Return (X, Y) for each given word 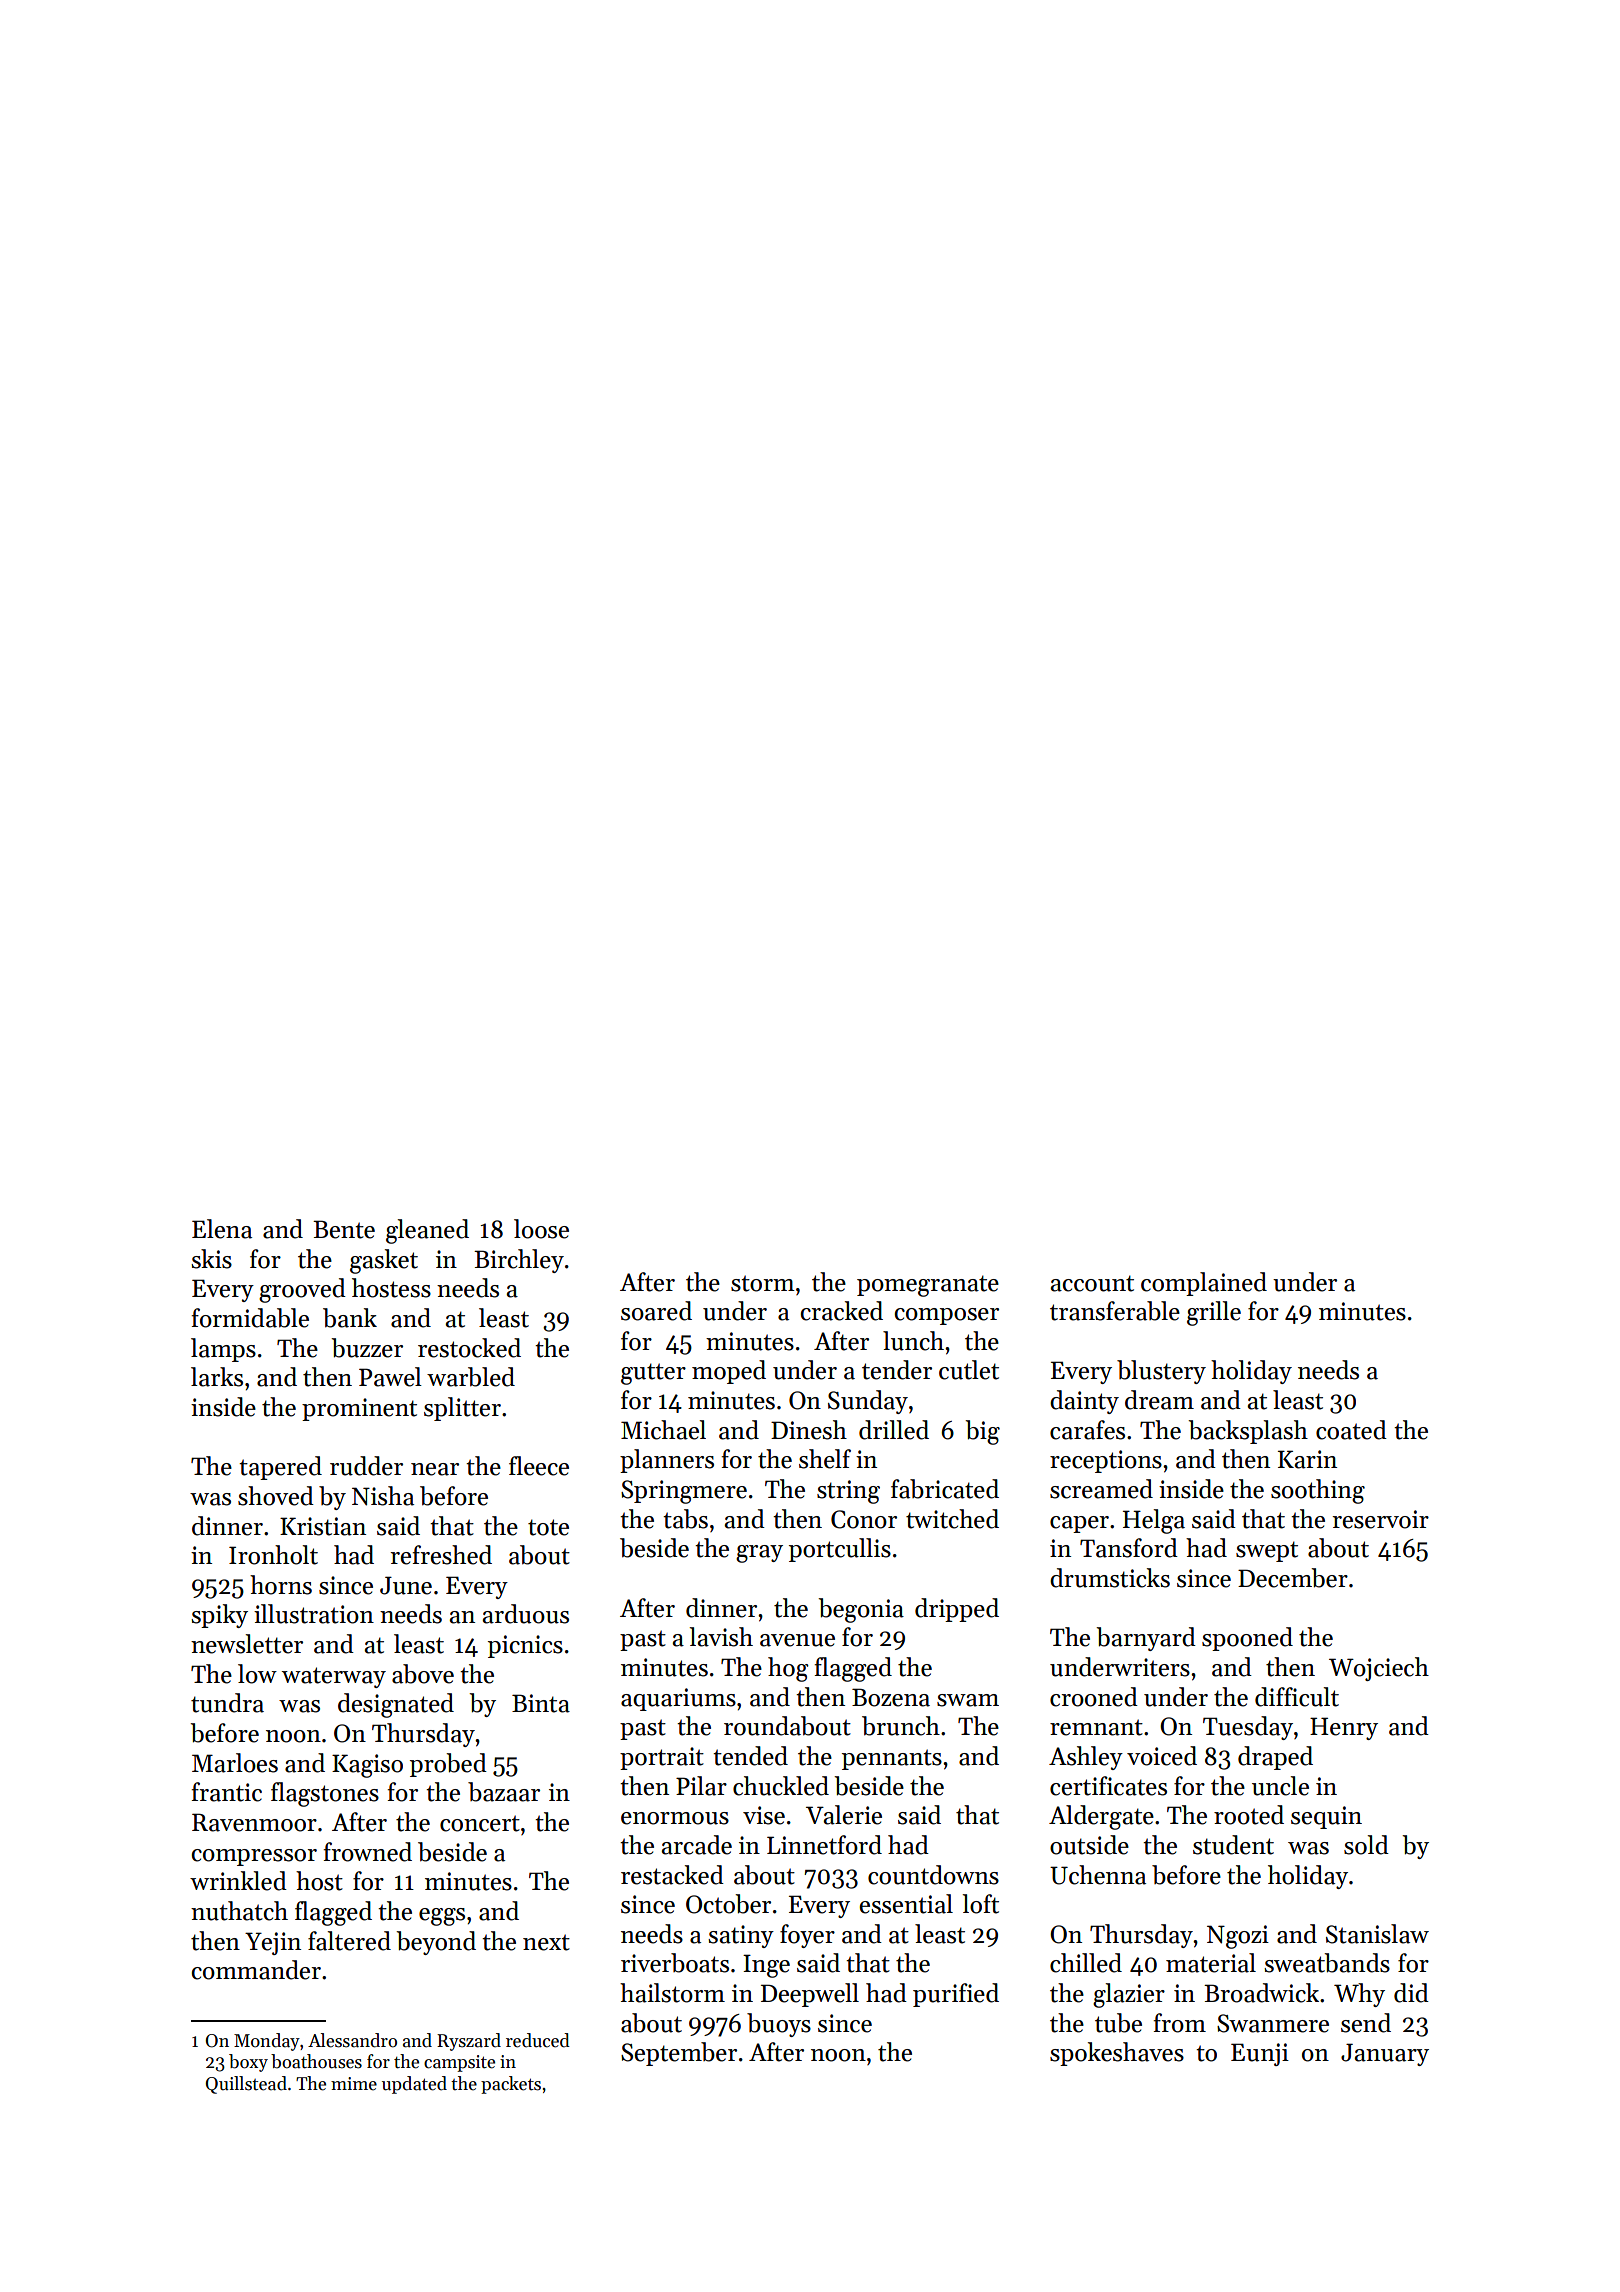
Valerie (844, 1815)
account (1092, 1283)
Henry (1344, 1728)
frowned (368, 1852)
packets (511, 2085)
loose (541, 1229)
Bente (344, 1229)
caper (1079, 1524)
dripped (957, 1610)
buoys (779, 2025)
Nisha (383, 1496)
